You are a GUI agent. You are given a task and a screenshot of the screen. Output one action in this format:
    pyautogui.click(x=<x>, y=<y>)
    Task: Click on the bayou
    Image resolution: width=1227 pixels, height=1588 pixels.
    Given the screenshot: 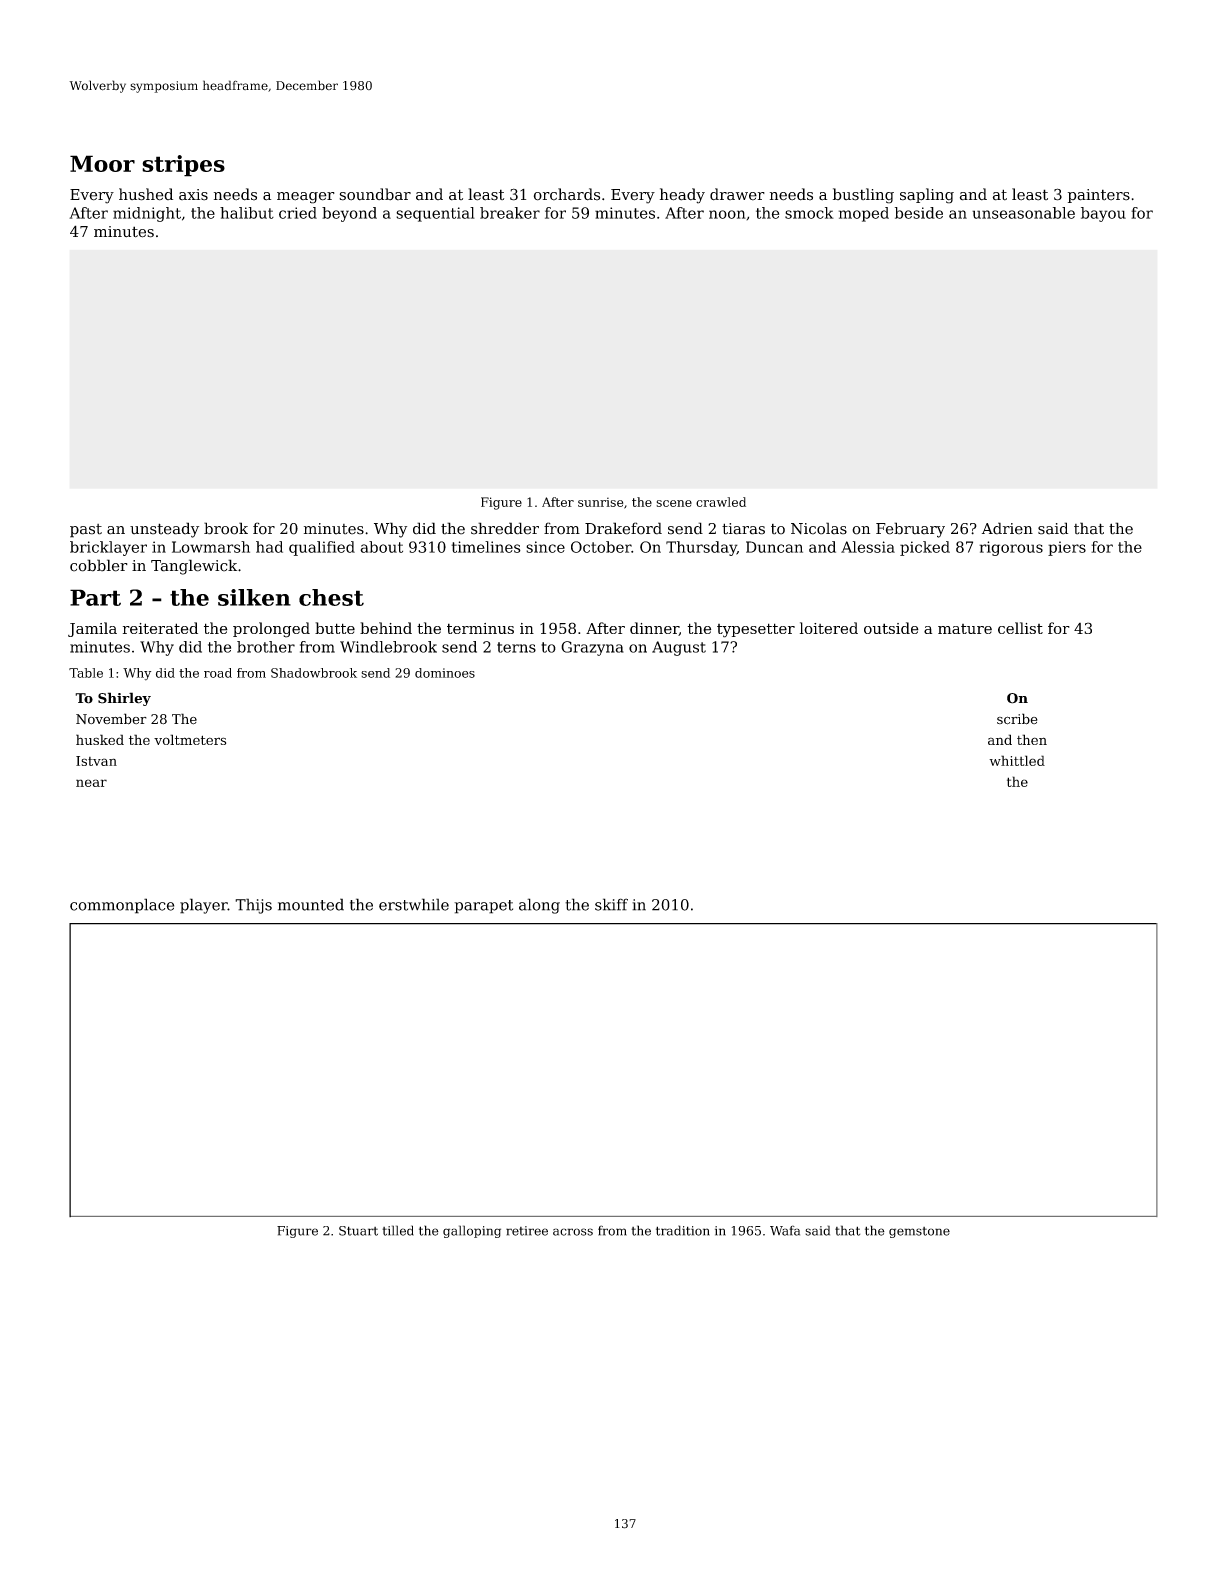 What is the action you would take?
    pyautogui.click(x=1103, y=214)
